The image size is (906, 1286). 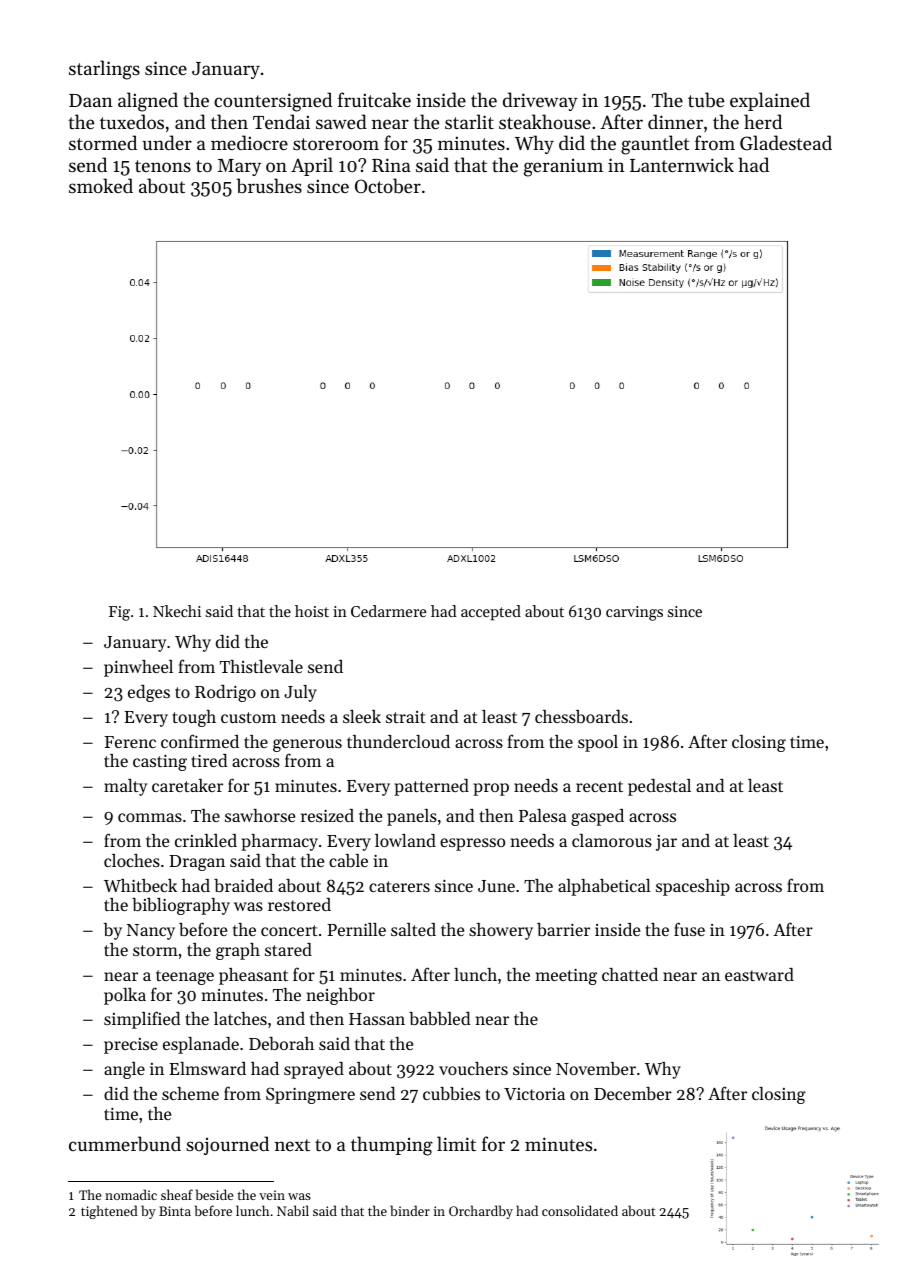 What do you see at coordinates (140, 885) in the page?
I see `Whitbeck` at bounding box center [140, 885].
